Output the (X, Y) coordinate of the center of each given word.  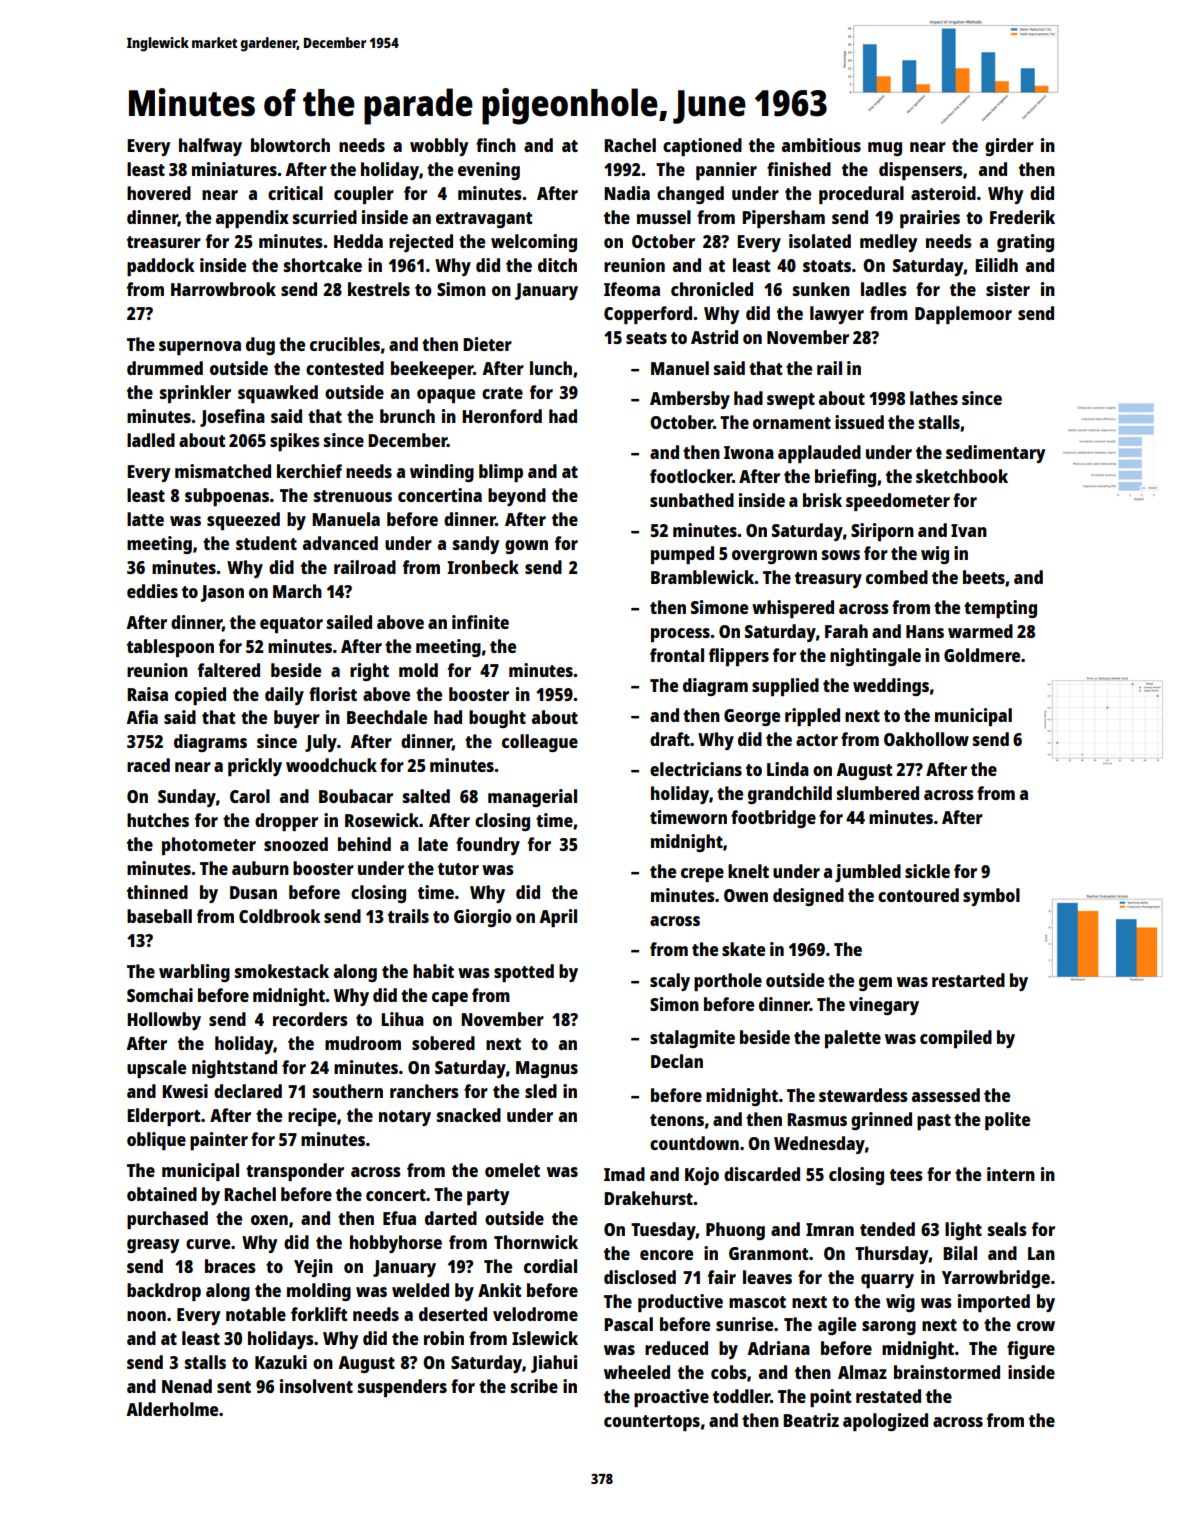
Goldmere (982, 655)
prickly (255, 767)
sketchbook (962, 476)
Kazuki (281, 1362)
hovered (159, 193)
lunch (551, 368)
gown (526, 547)
